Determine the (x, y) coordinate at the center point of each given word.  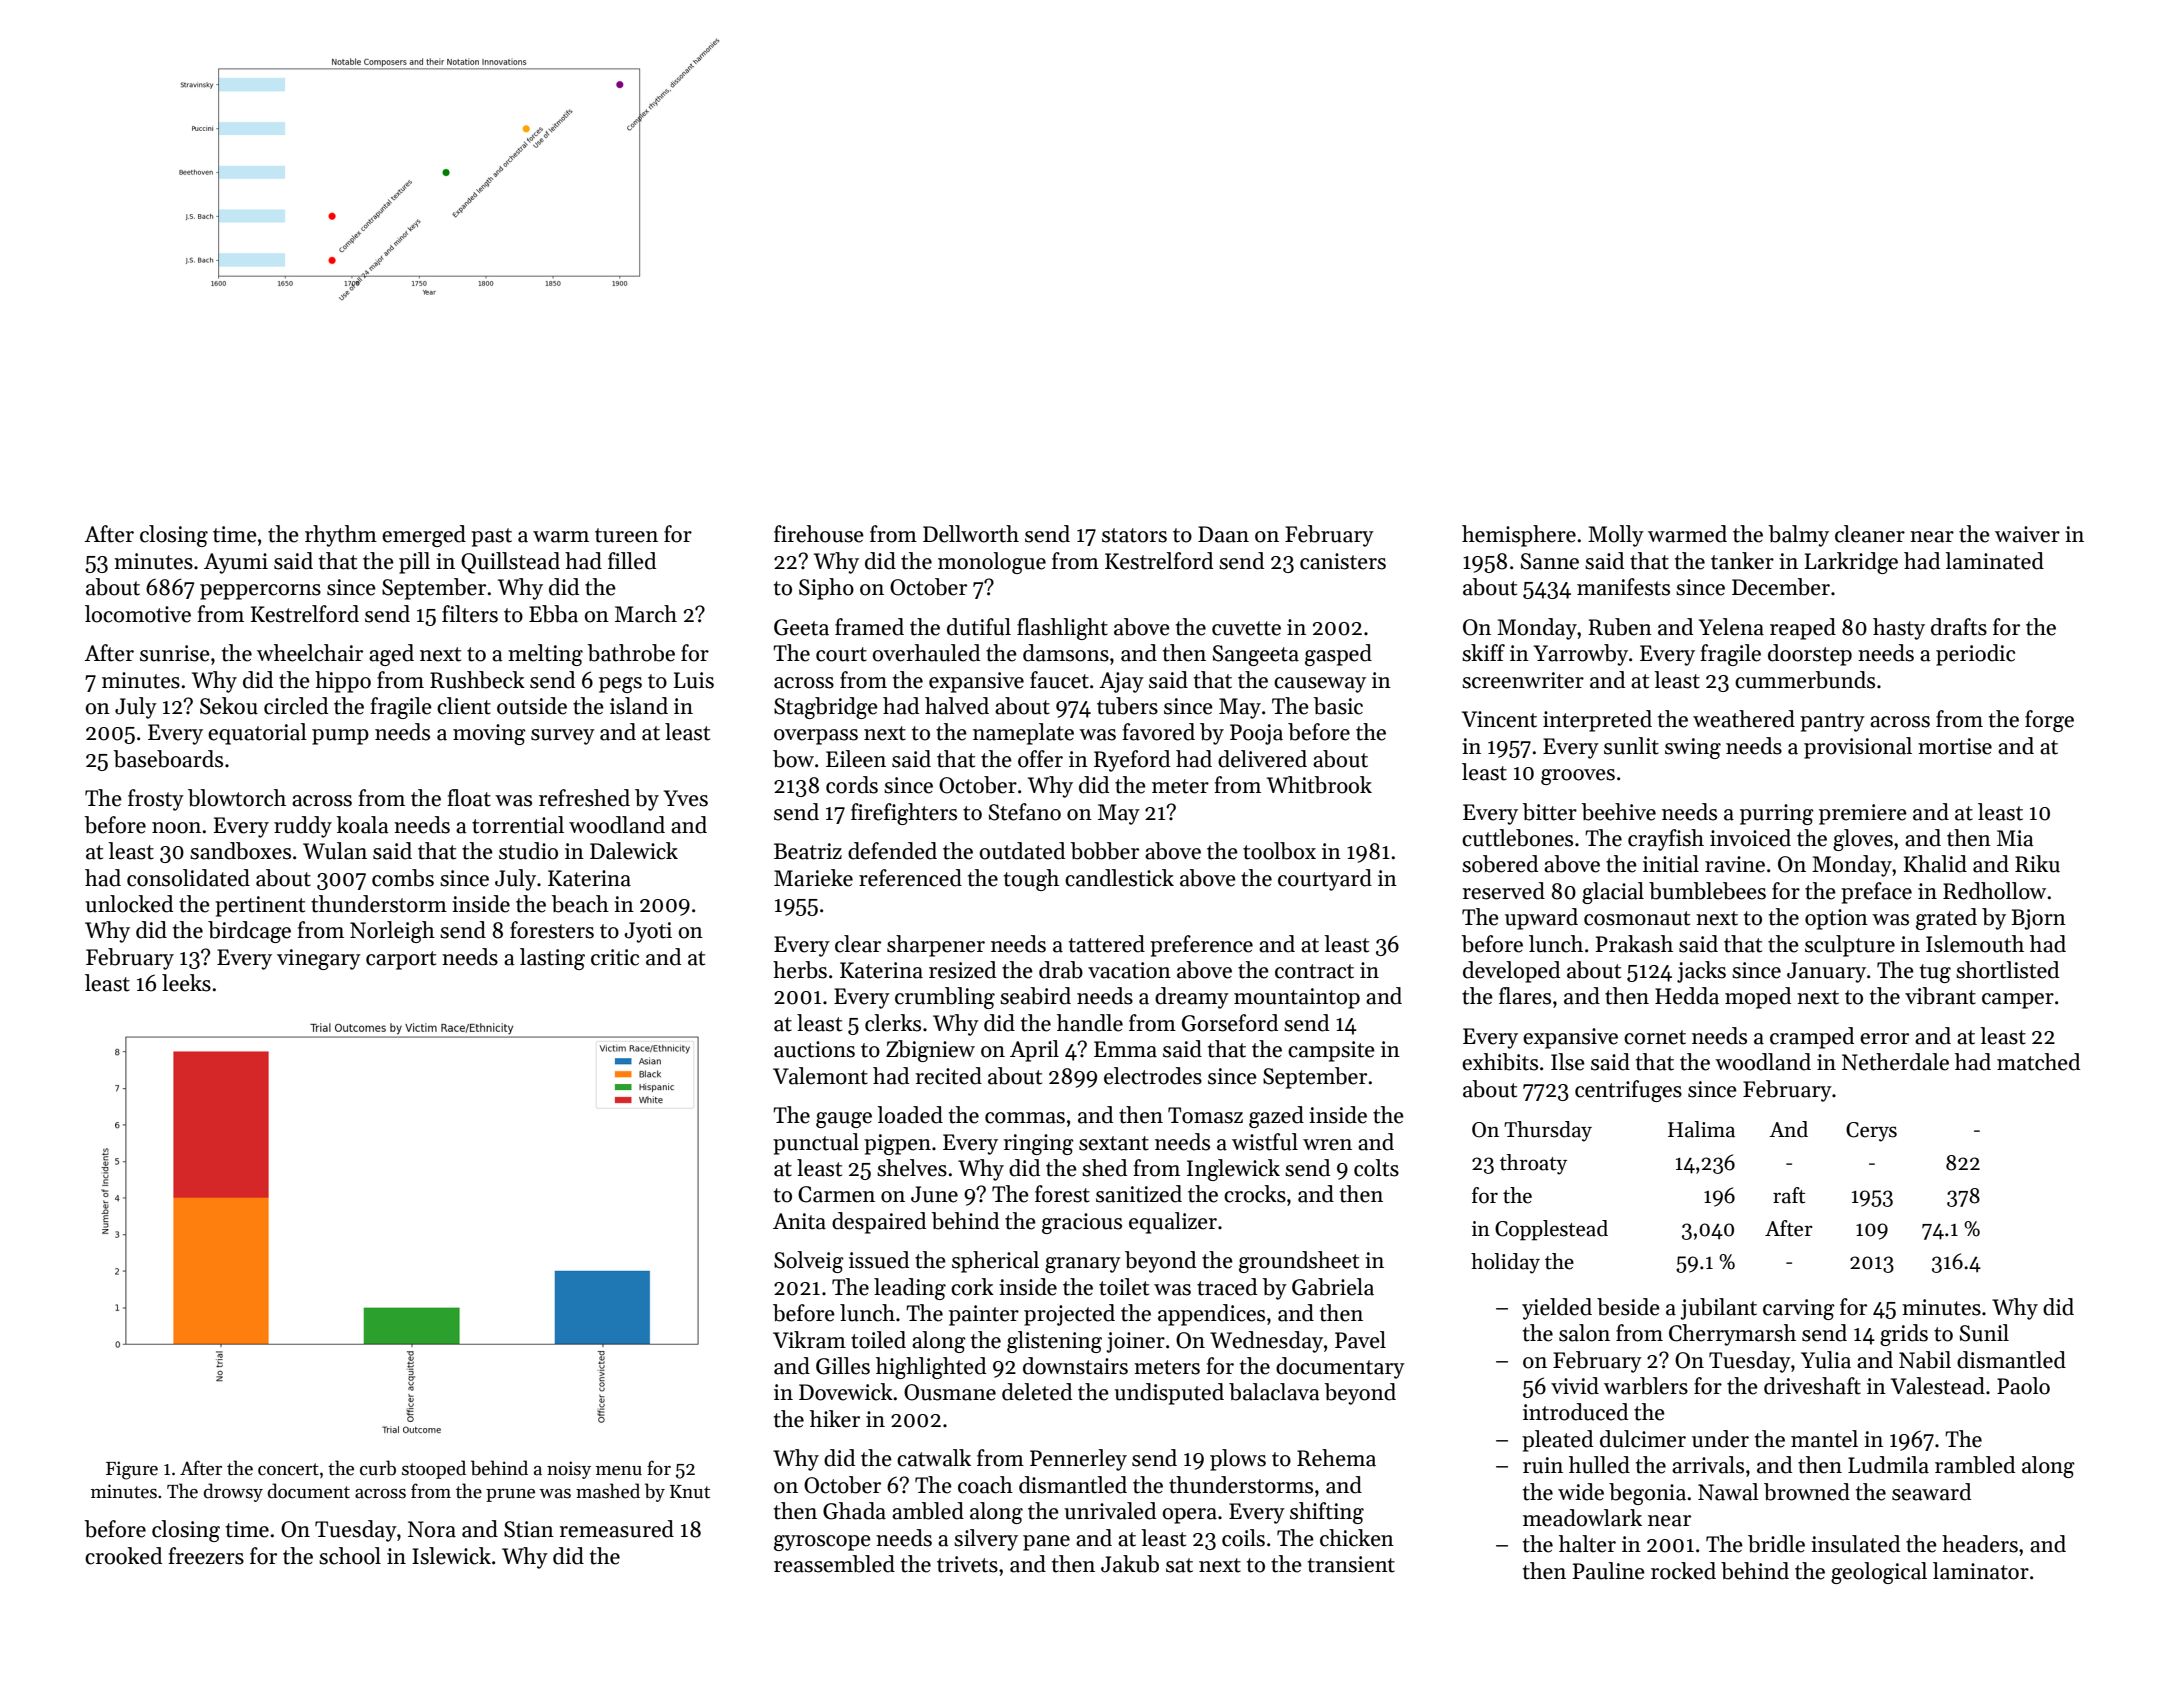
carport (401, 960)
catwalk (934, 1458)
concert (288, 1469)
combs (403, 878)
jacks (1701, 972)
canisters (1343, 561)
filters (470, 614)
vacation (1129, 970)
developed (1511, 972)
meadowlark (1582, 1518)
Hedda (1687, 996)
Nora (432, 1529)
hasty (1899, 629)
